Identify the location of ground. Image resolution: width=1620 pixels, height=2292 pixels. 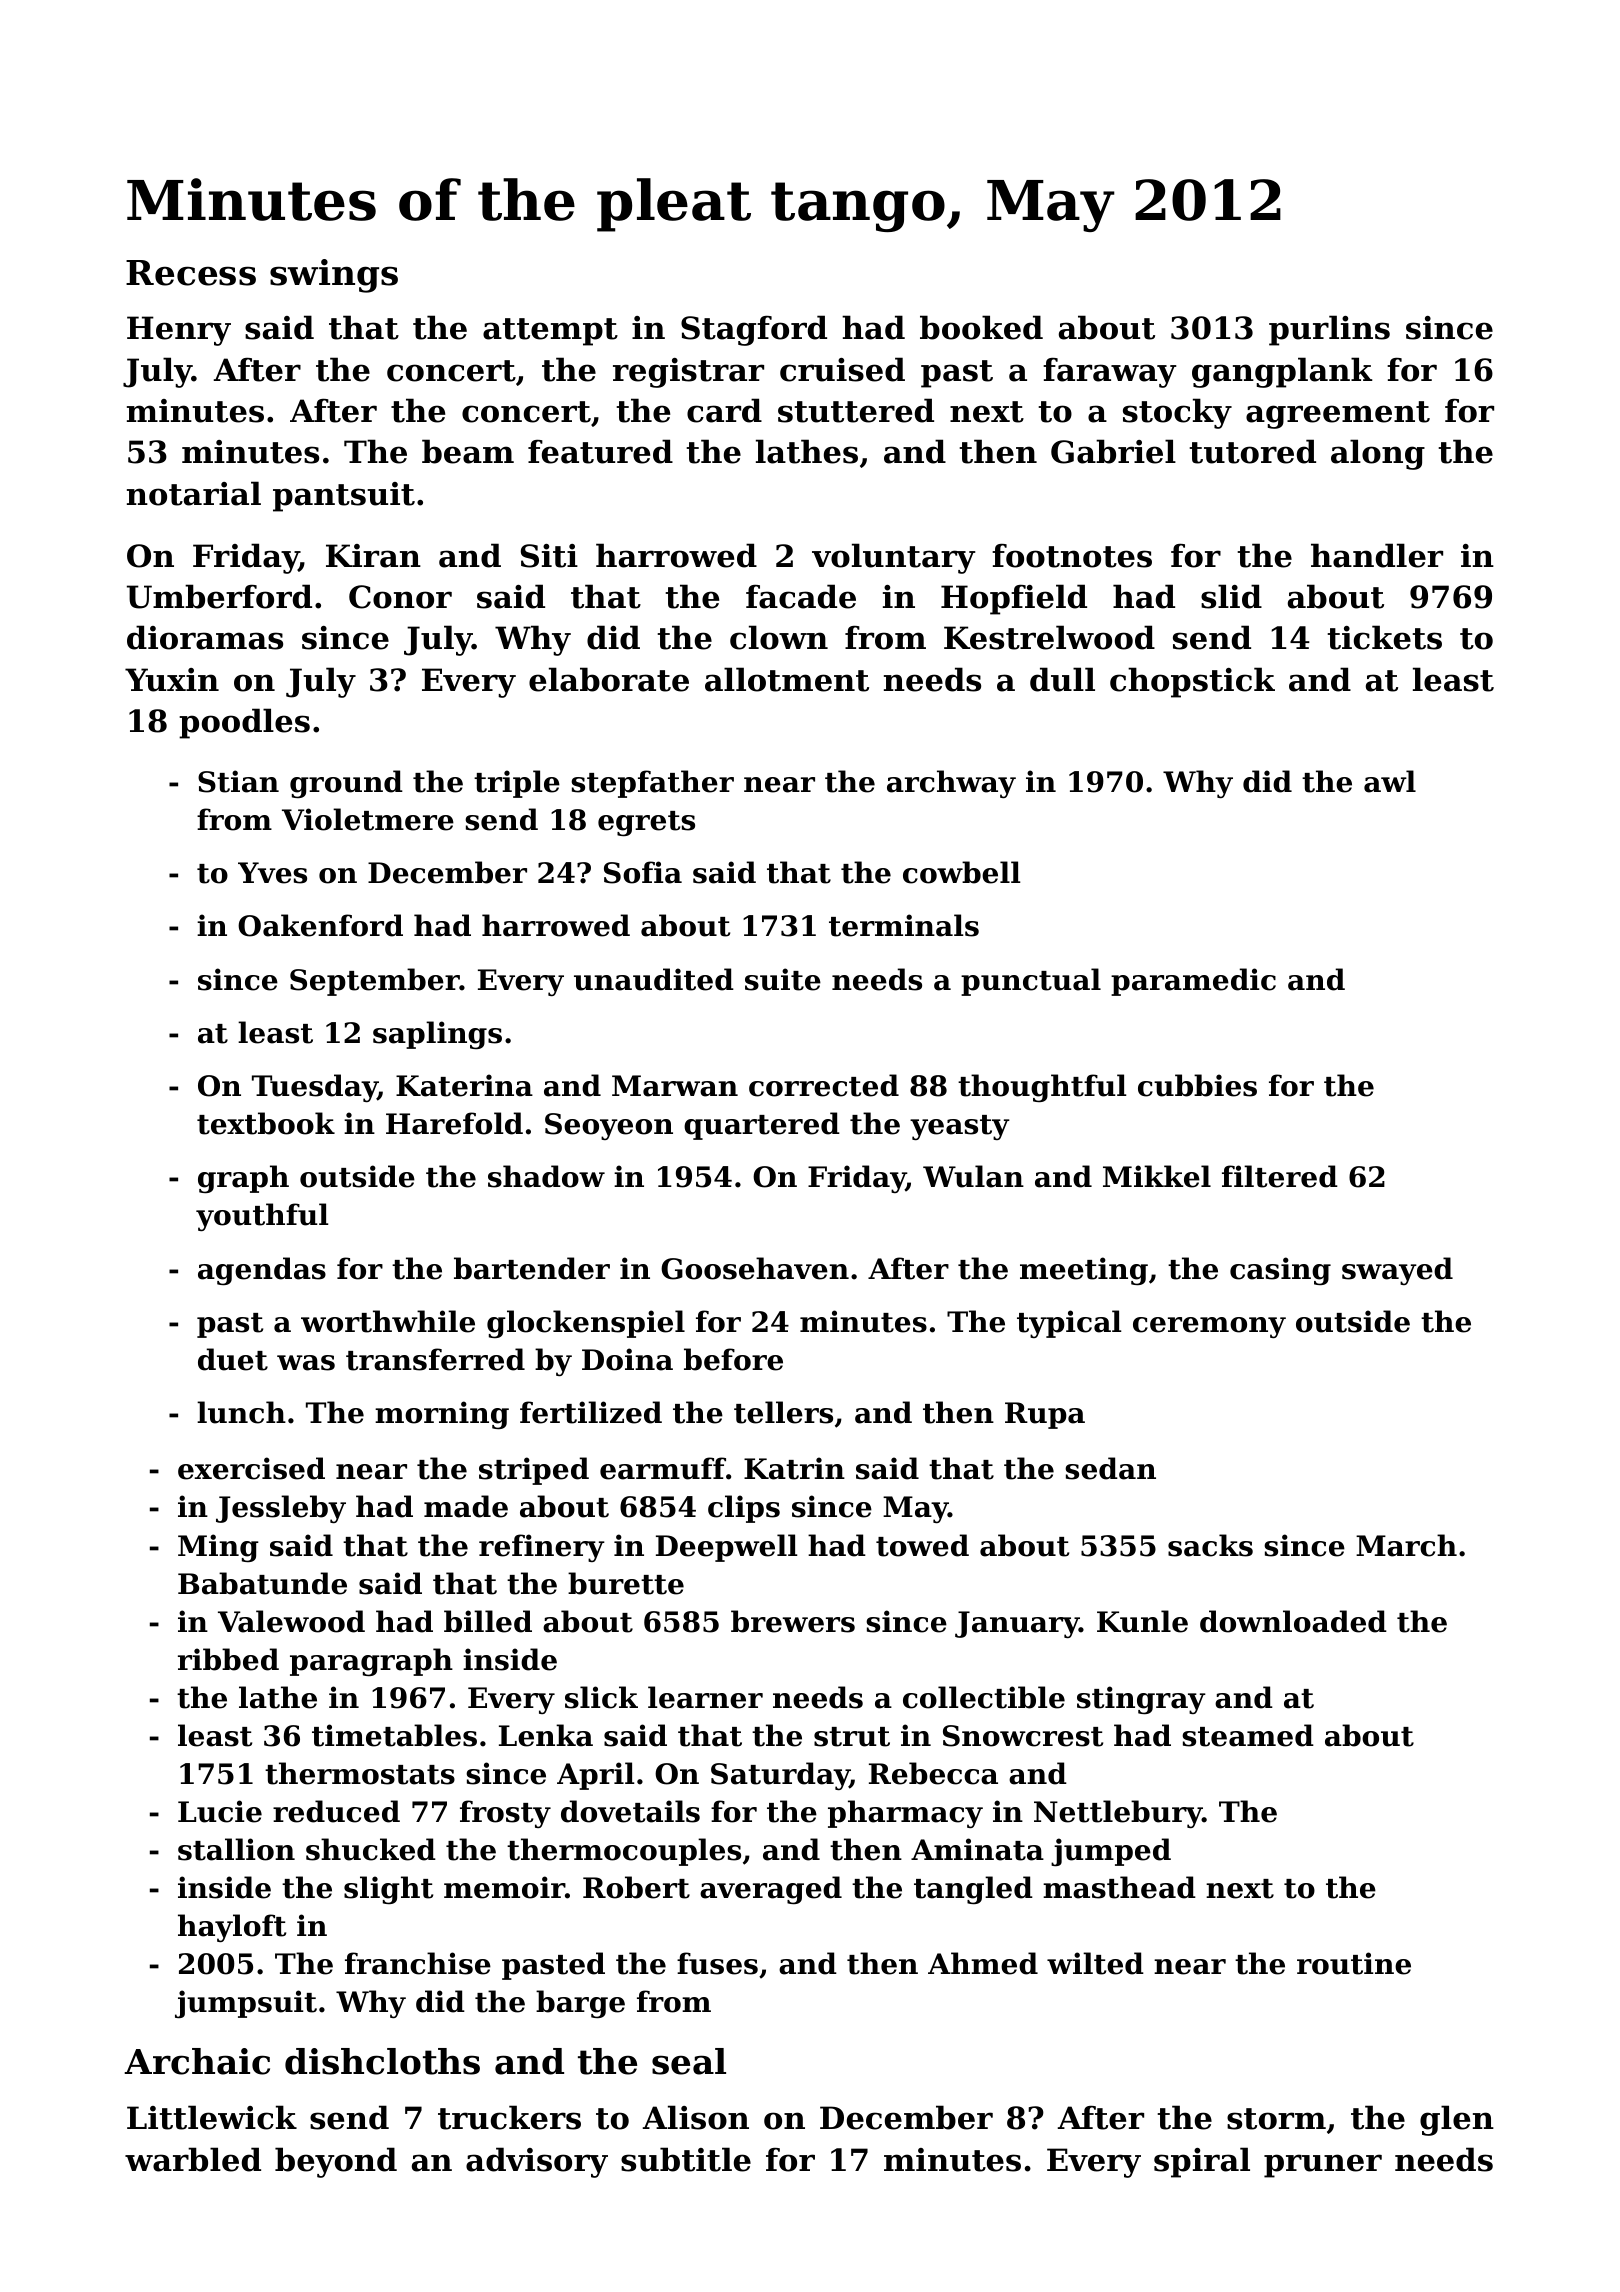
(346, 784).
